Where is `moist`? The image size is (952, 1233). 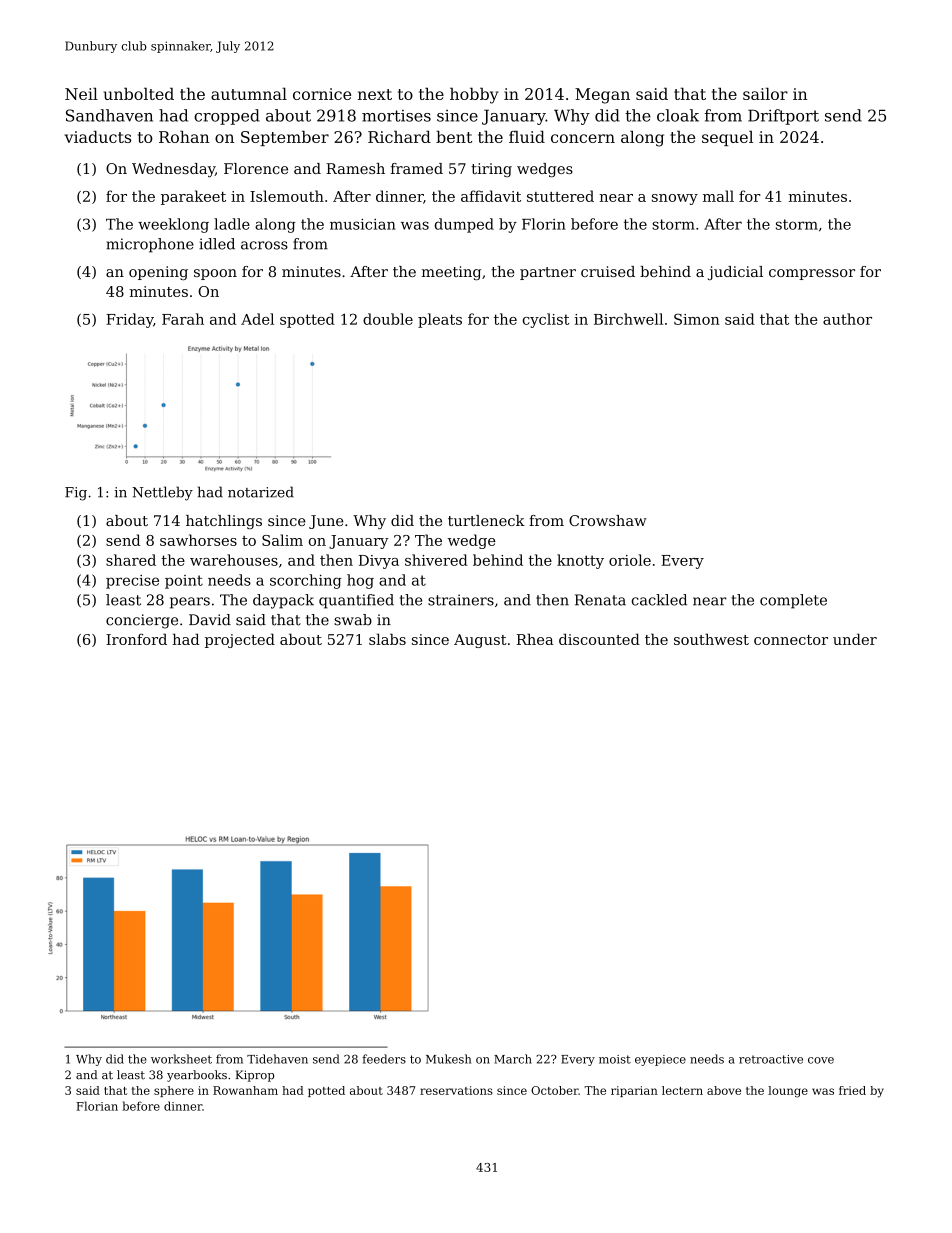
moist is located at coordinates (615, 1059).
